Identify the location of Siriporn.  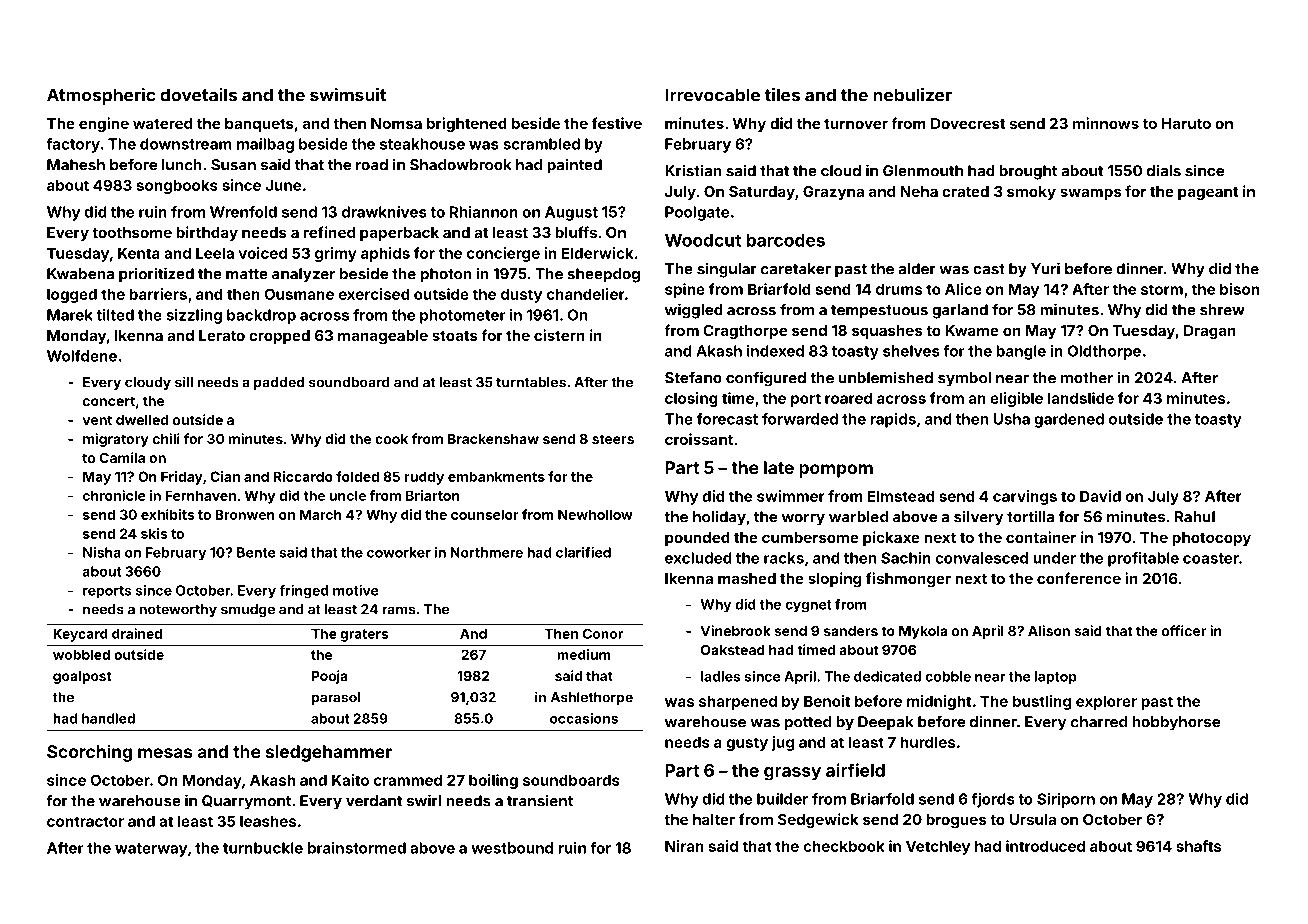
(1066, 800).
